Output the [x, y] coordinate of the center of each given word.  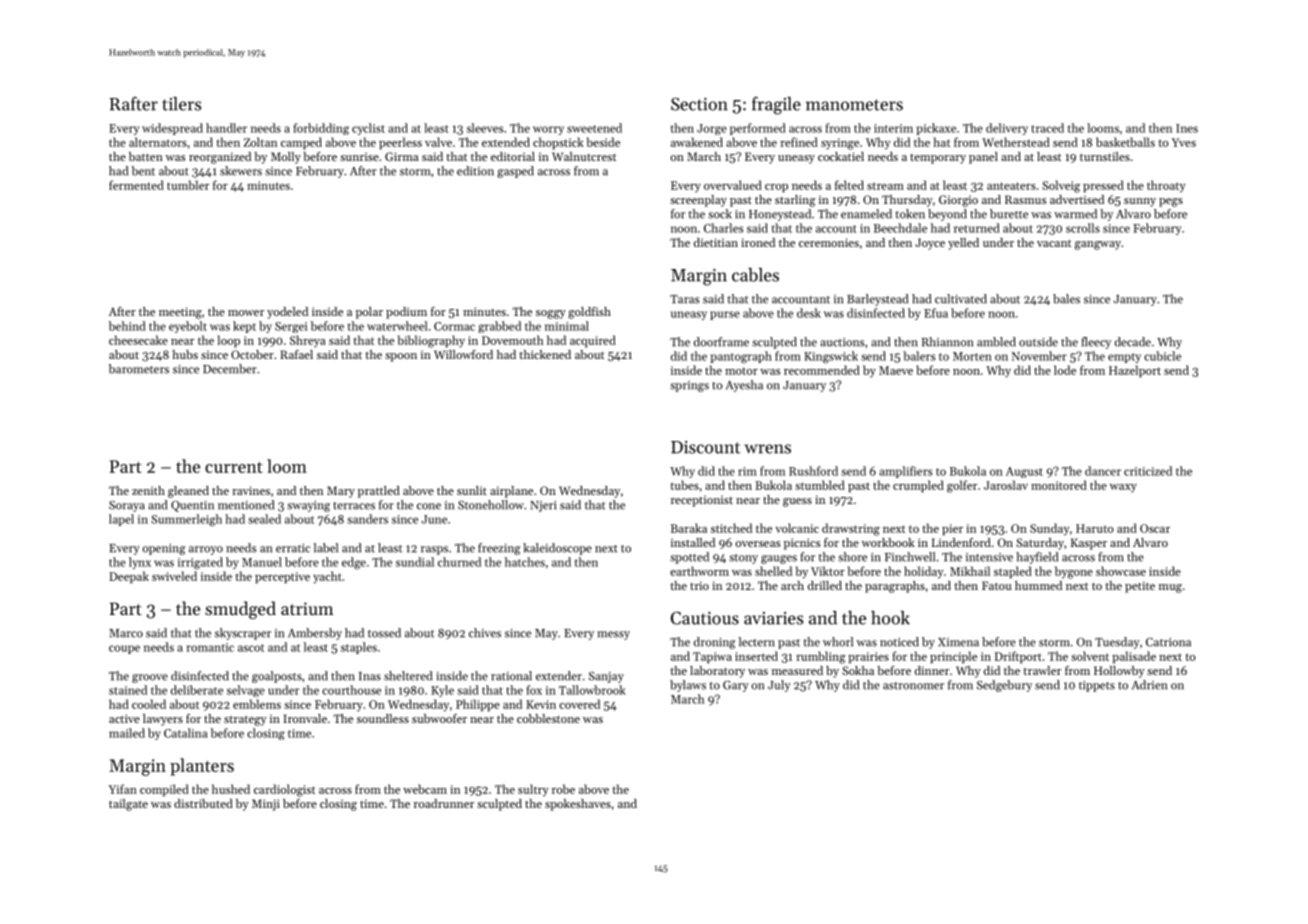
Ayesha [744, 386]
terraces [354, 506]
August [1024, 472]
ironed [758, 242]
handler [226, 128]
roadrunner [444, 803]
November [1039, 356]
